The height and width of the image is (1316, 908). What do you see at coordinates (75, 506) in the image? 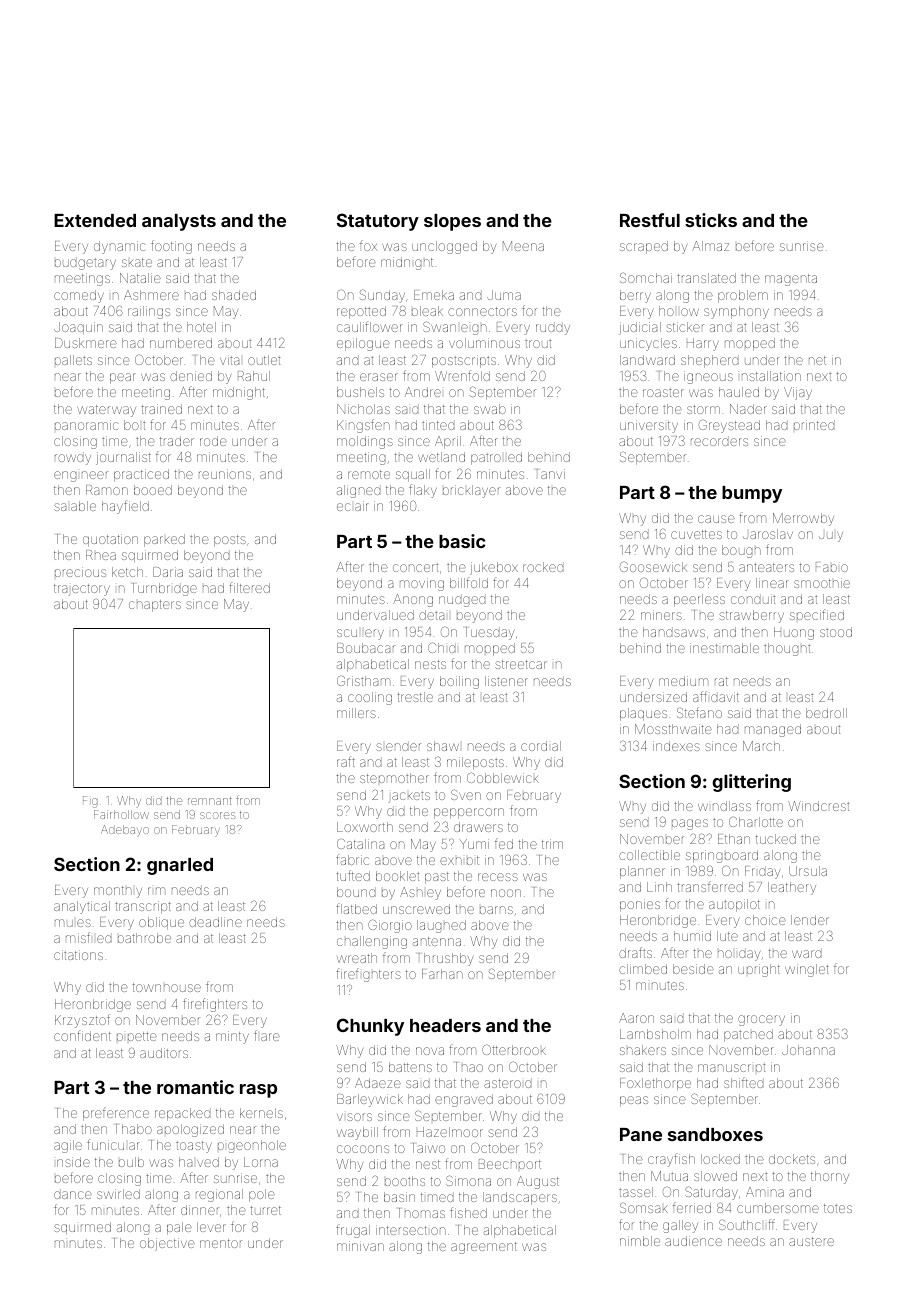
I see `salable` at bounding box center [75, 506].
